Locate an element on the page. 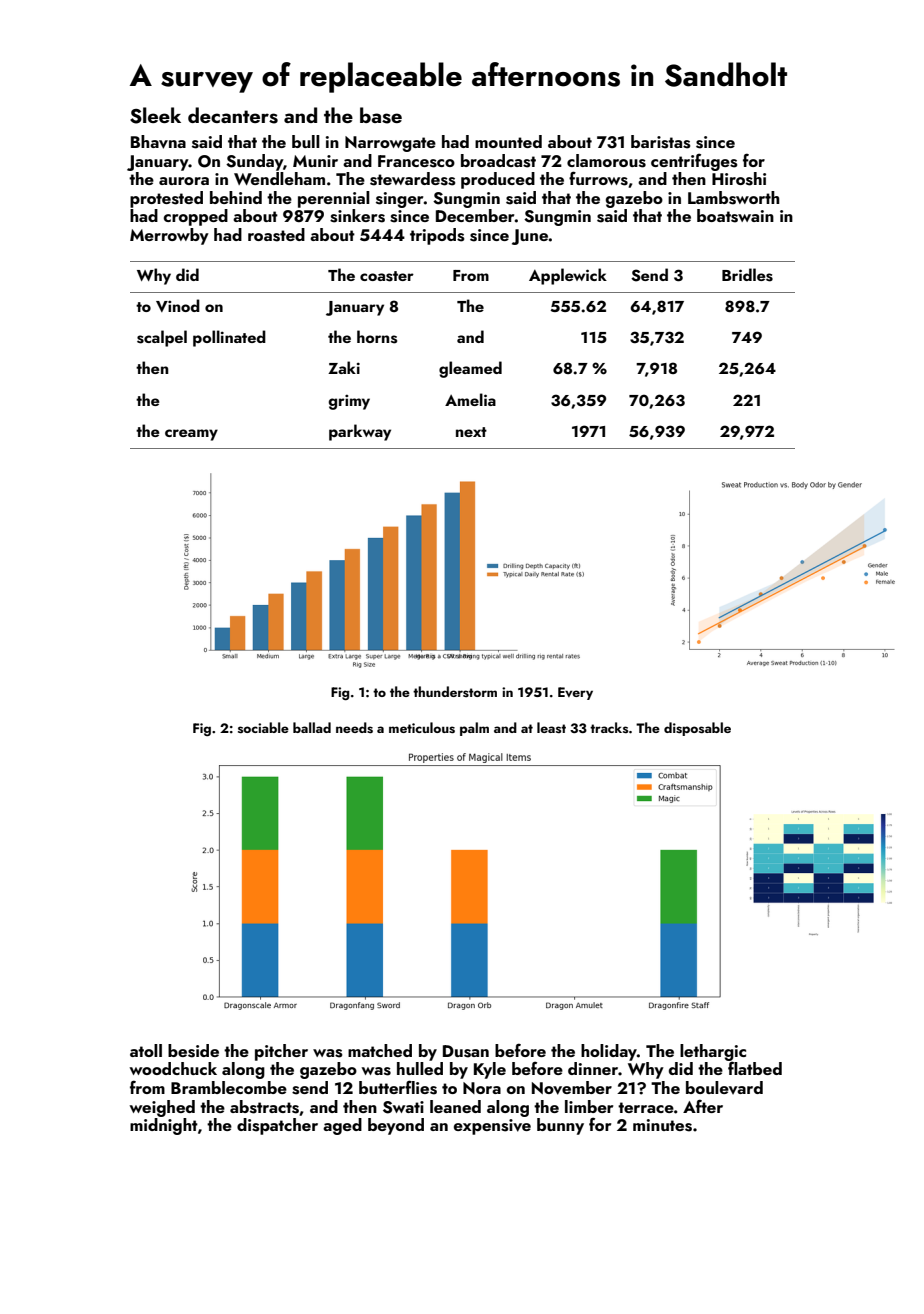 The image size is (924, 1314). Bridles is located at coordinates (747, 275).
